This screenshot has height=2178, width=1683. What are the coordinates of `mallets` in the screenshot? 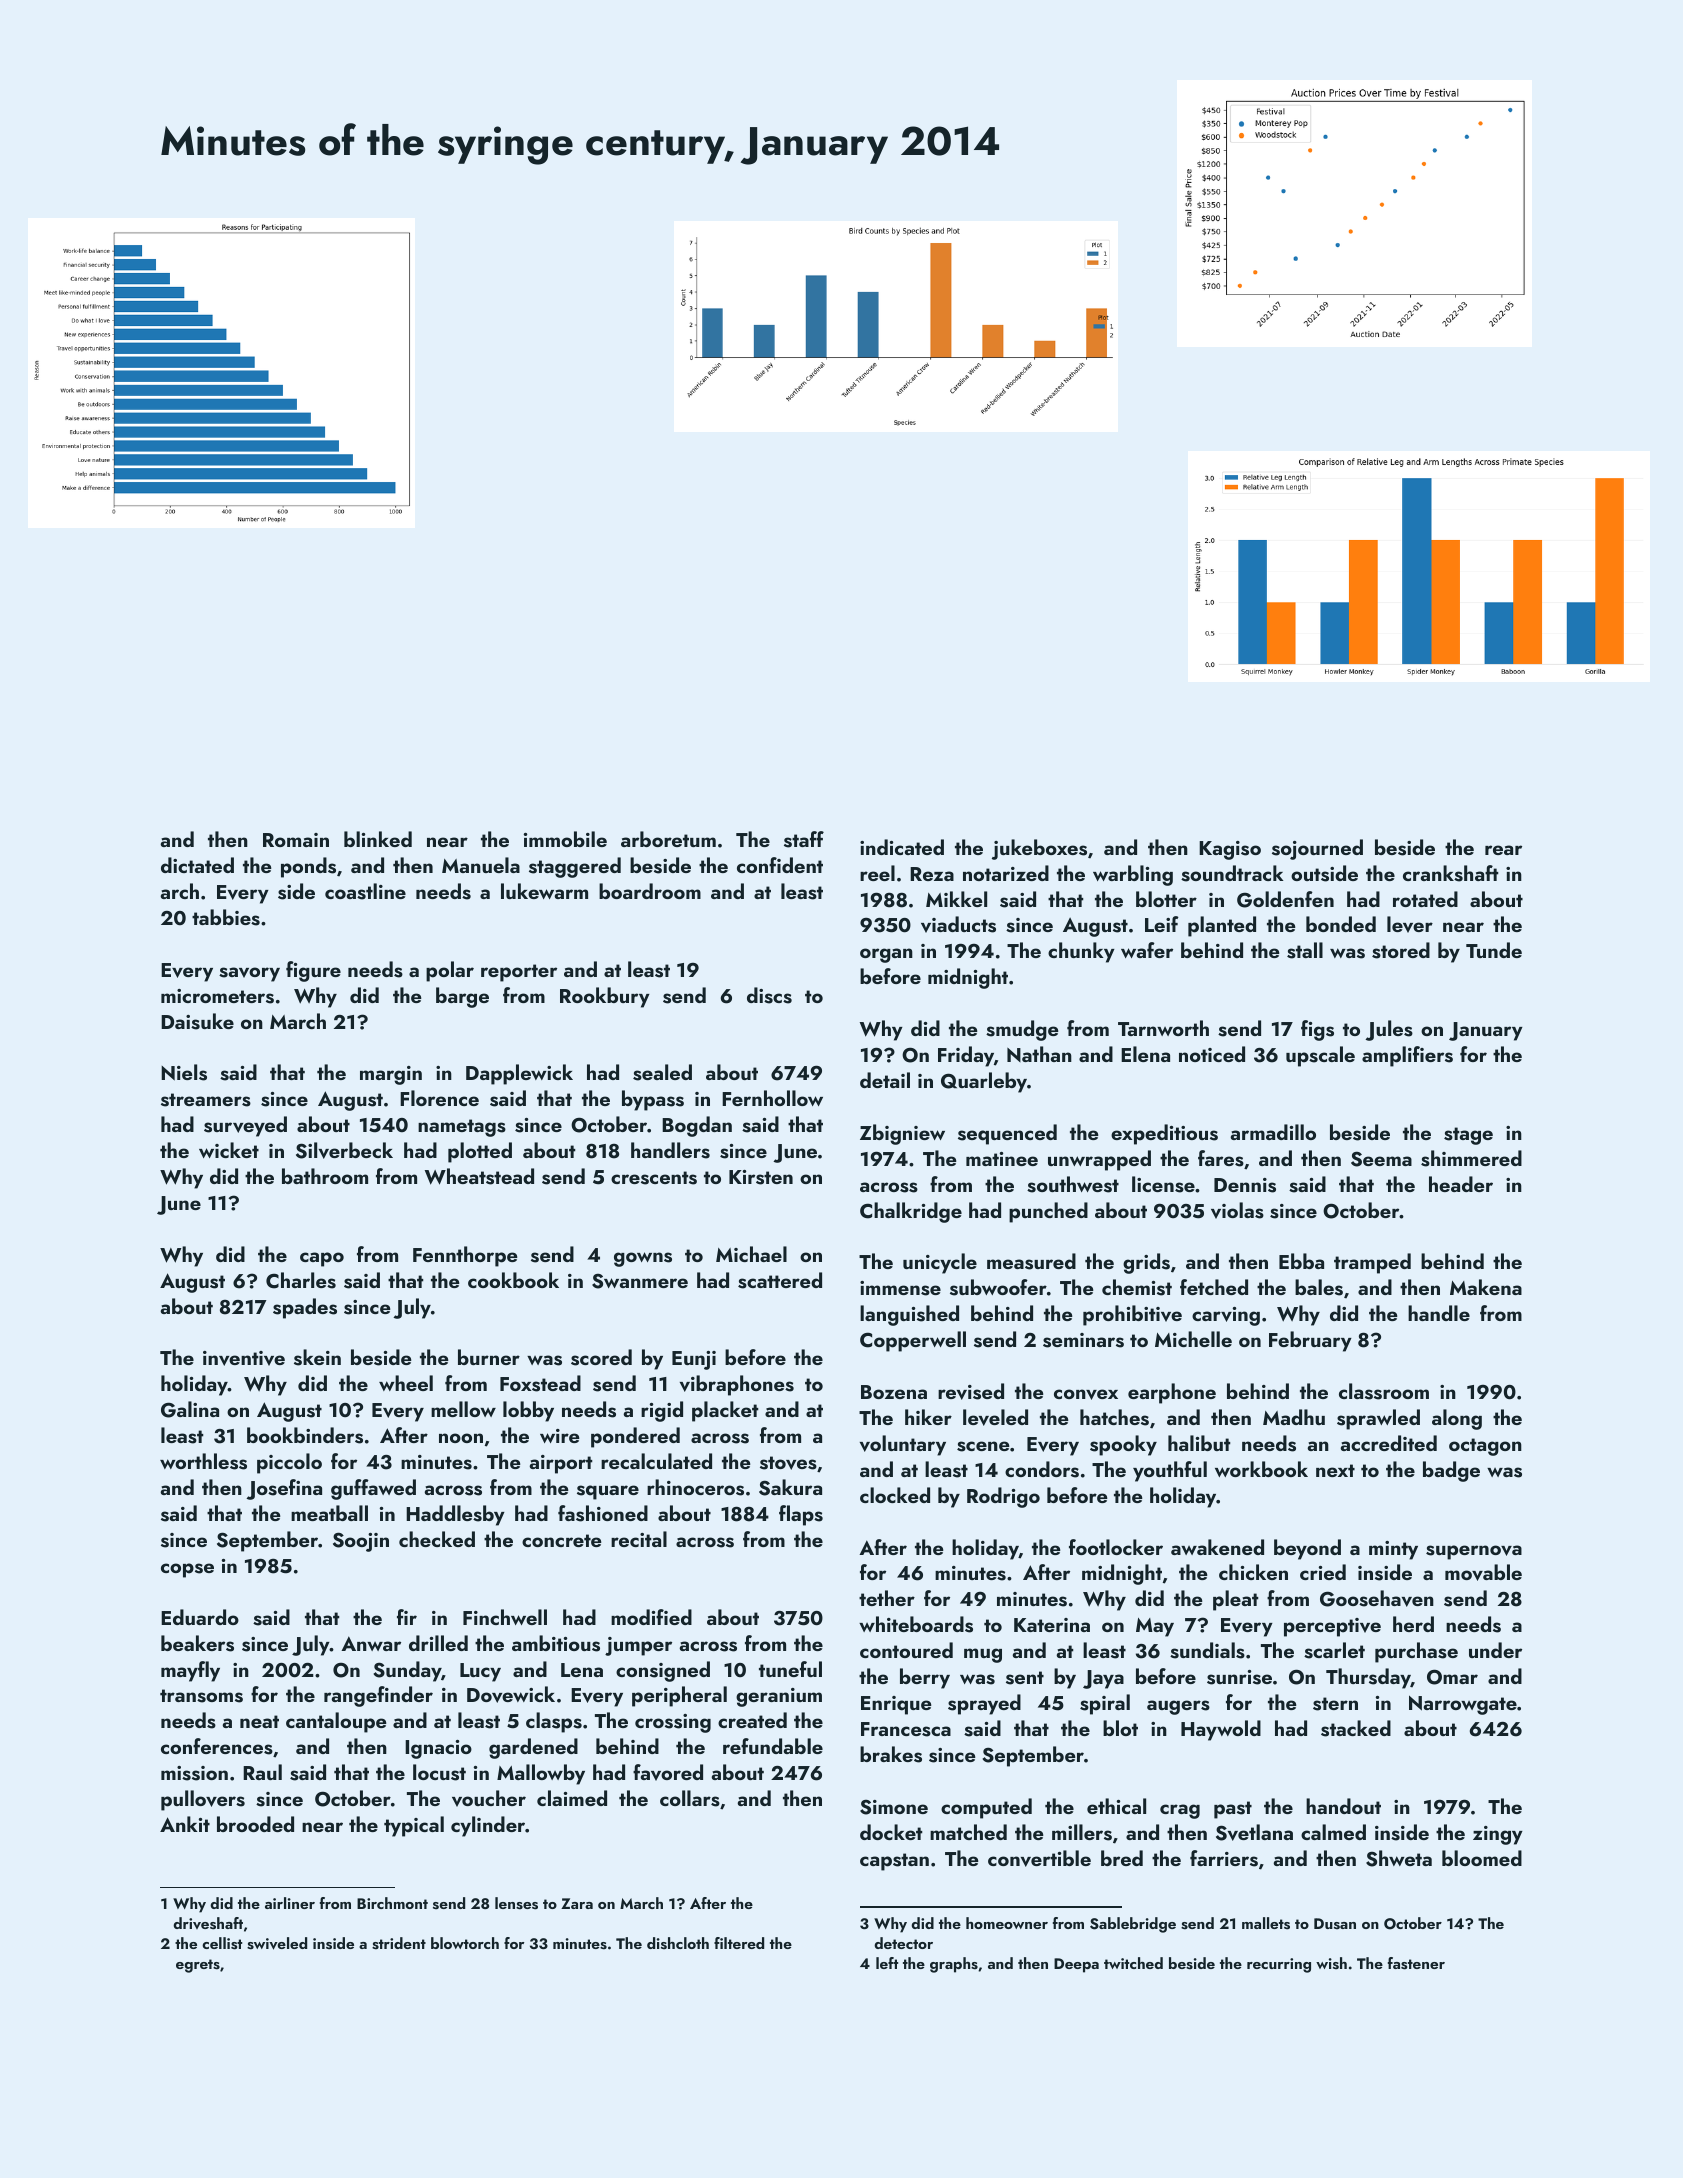 It's located at (1266, 1923).
